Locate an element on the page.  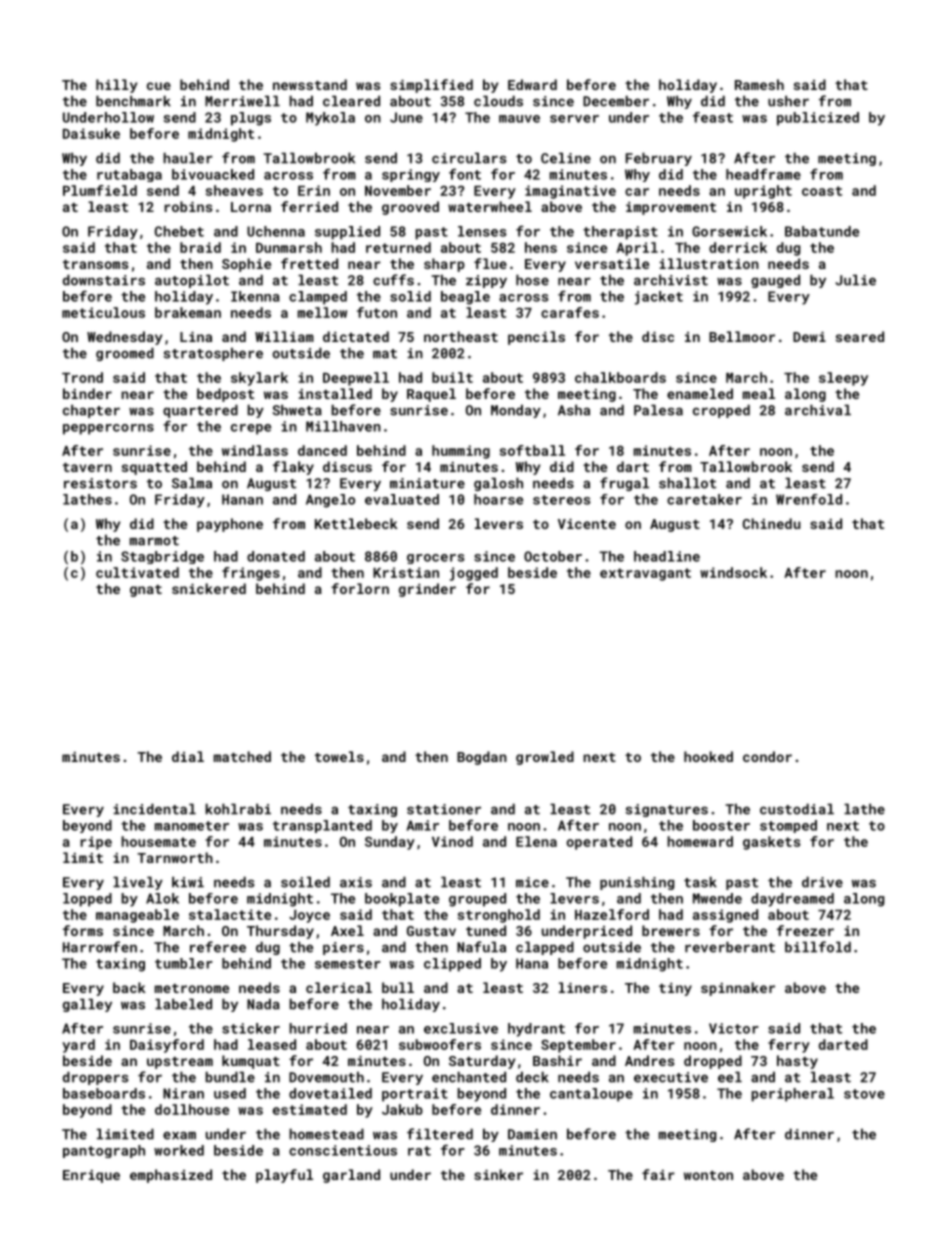
Ramesh is located at coordinates (759, 84).
